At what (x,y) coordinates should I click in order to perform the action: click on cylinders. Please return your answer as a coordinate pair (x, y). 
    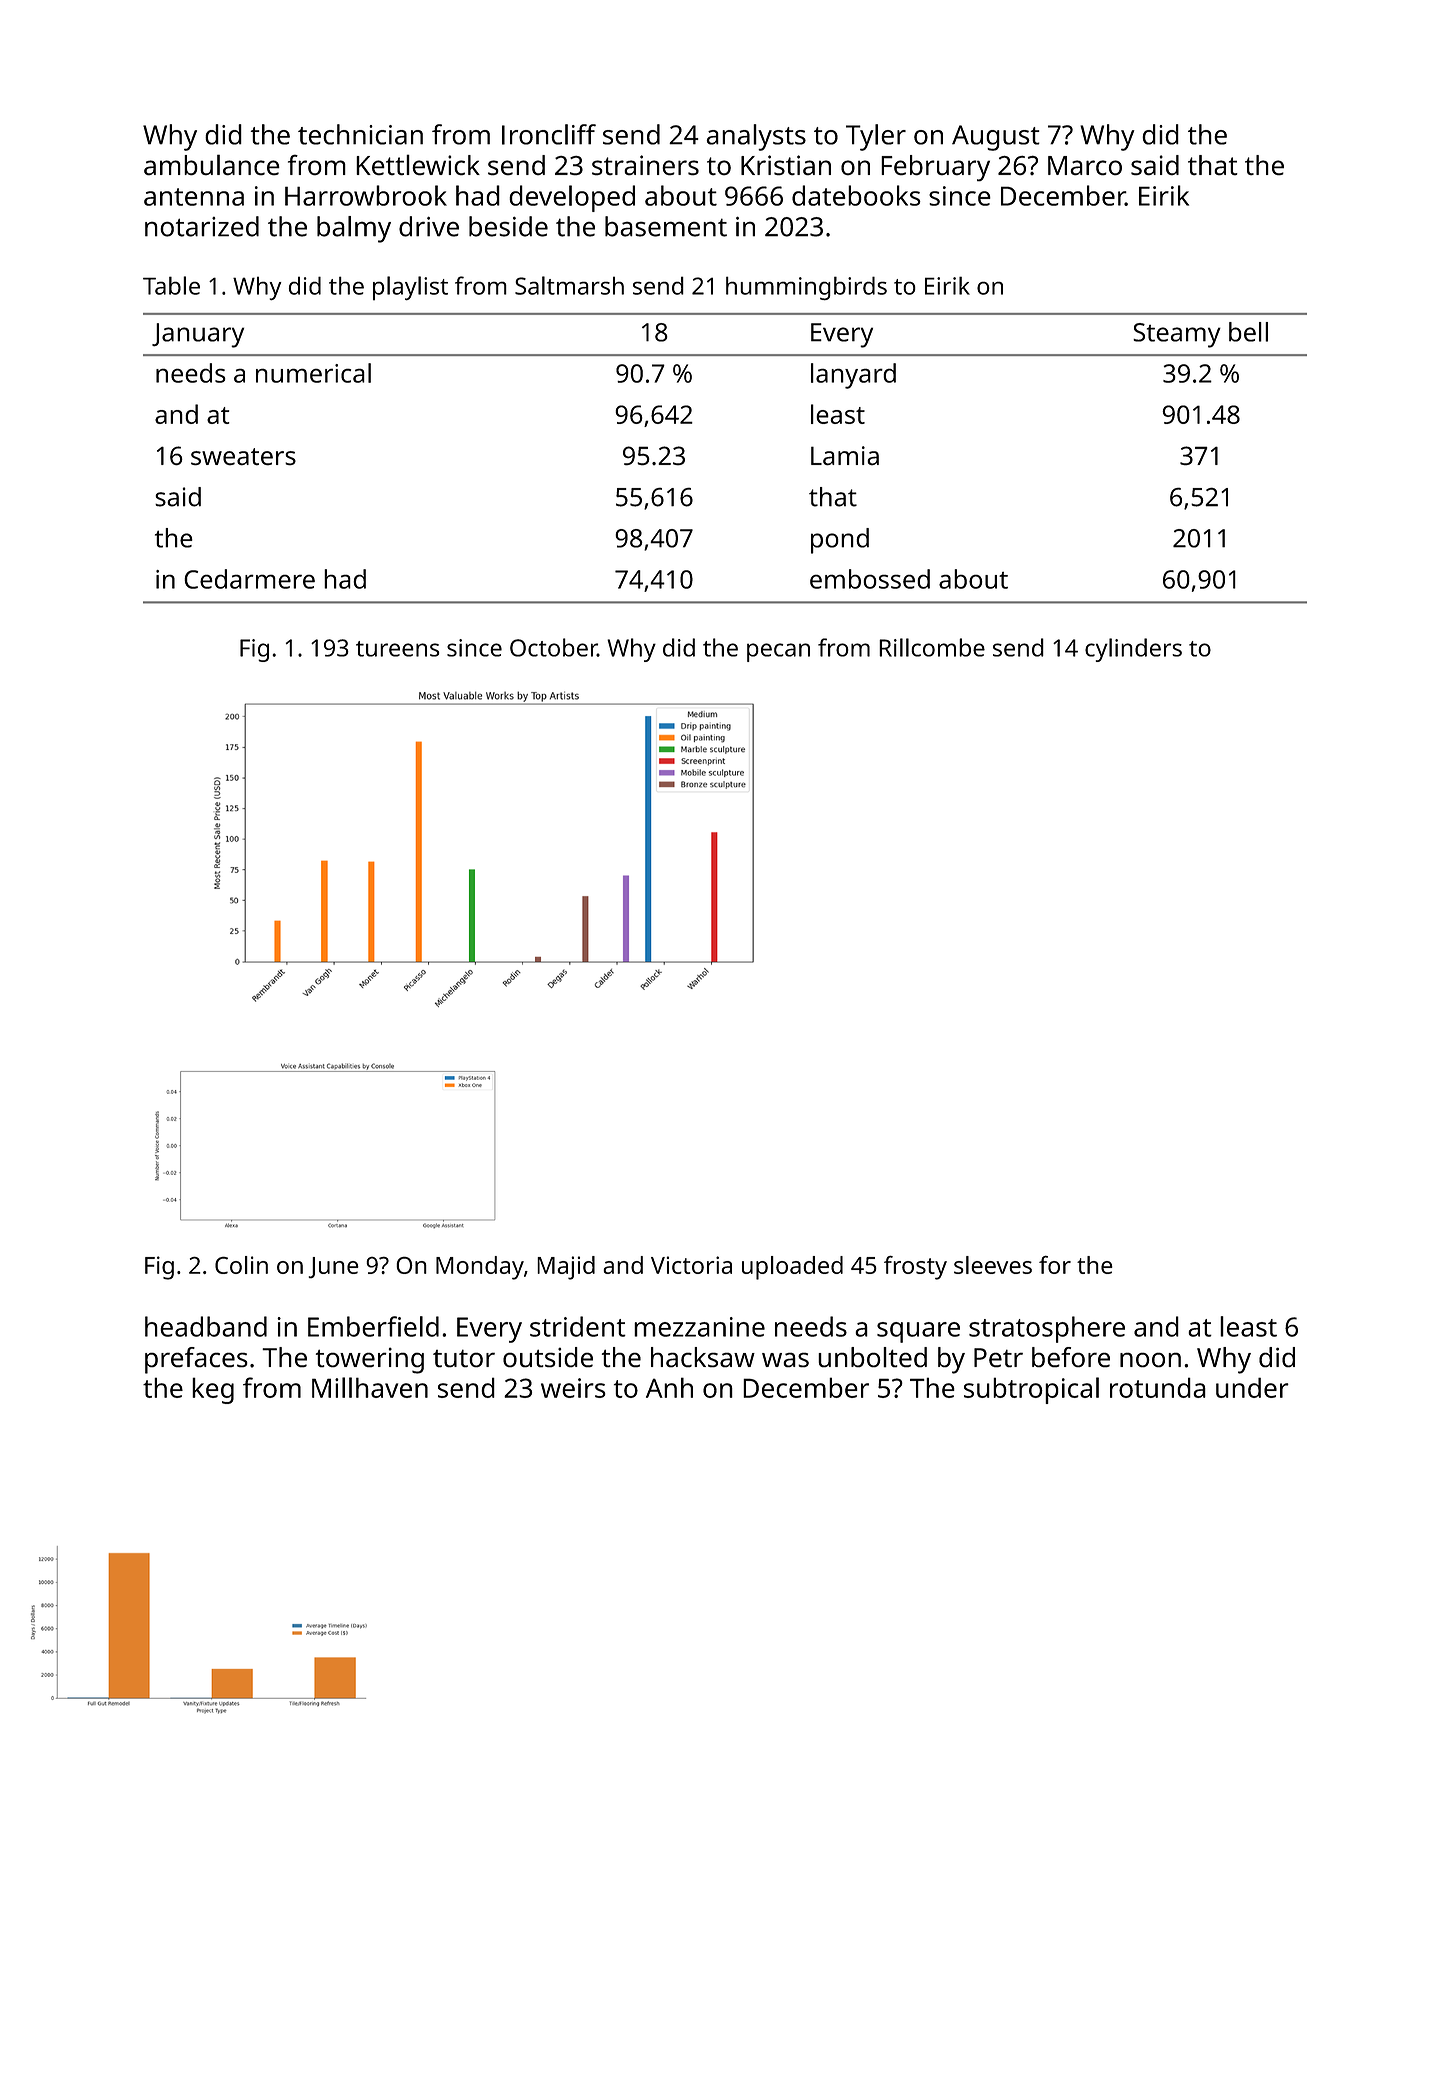
    Looking at the image, I should click on (1133, 650).
